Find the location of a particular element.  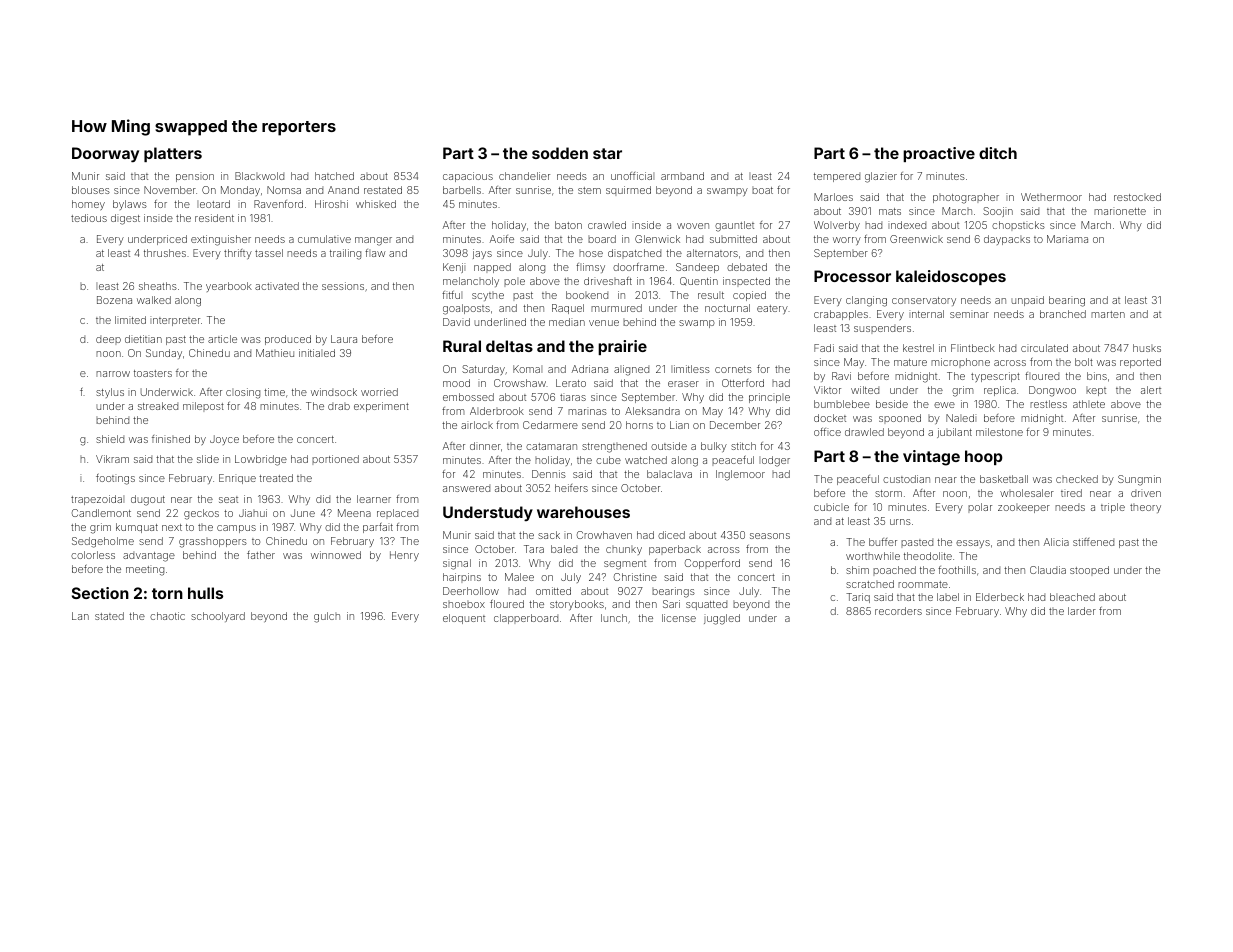

principle is located at coordinates (769, 398).
